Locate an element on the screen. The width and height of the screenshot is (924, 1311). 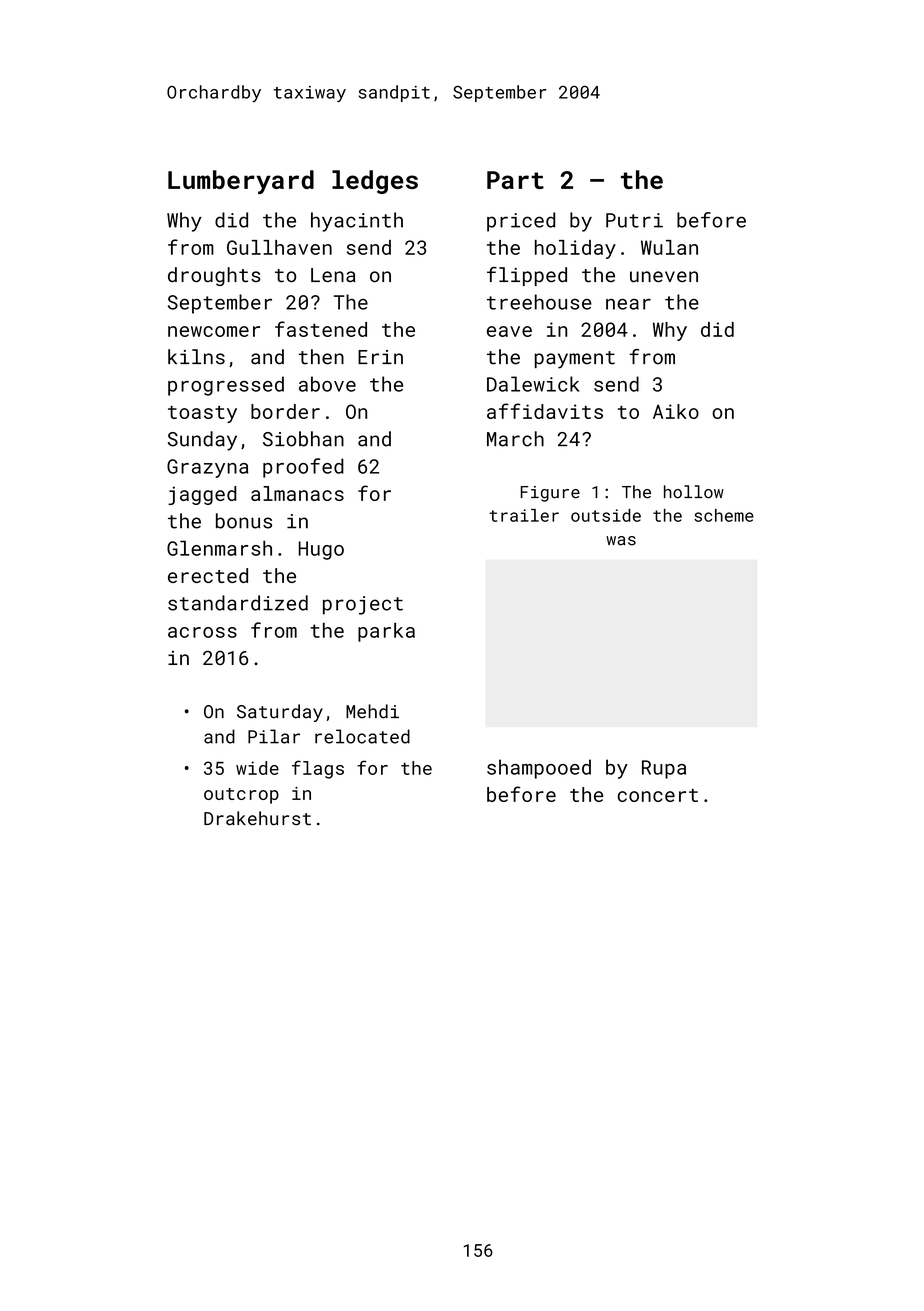
across is located at coordinates (202, 632).
